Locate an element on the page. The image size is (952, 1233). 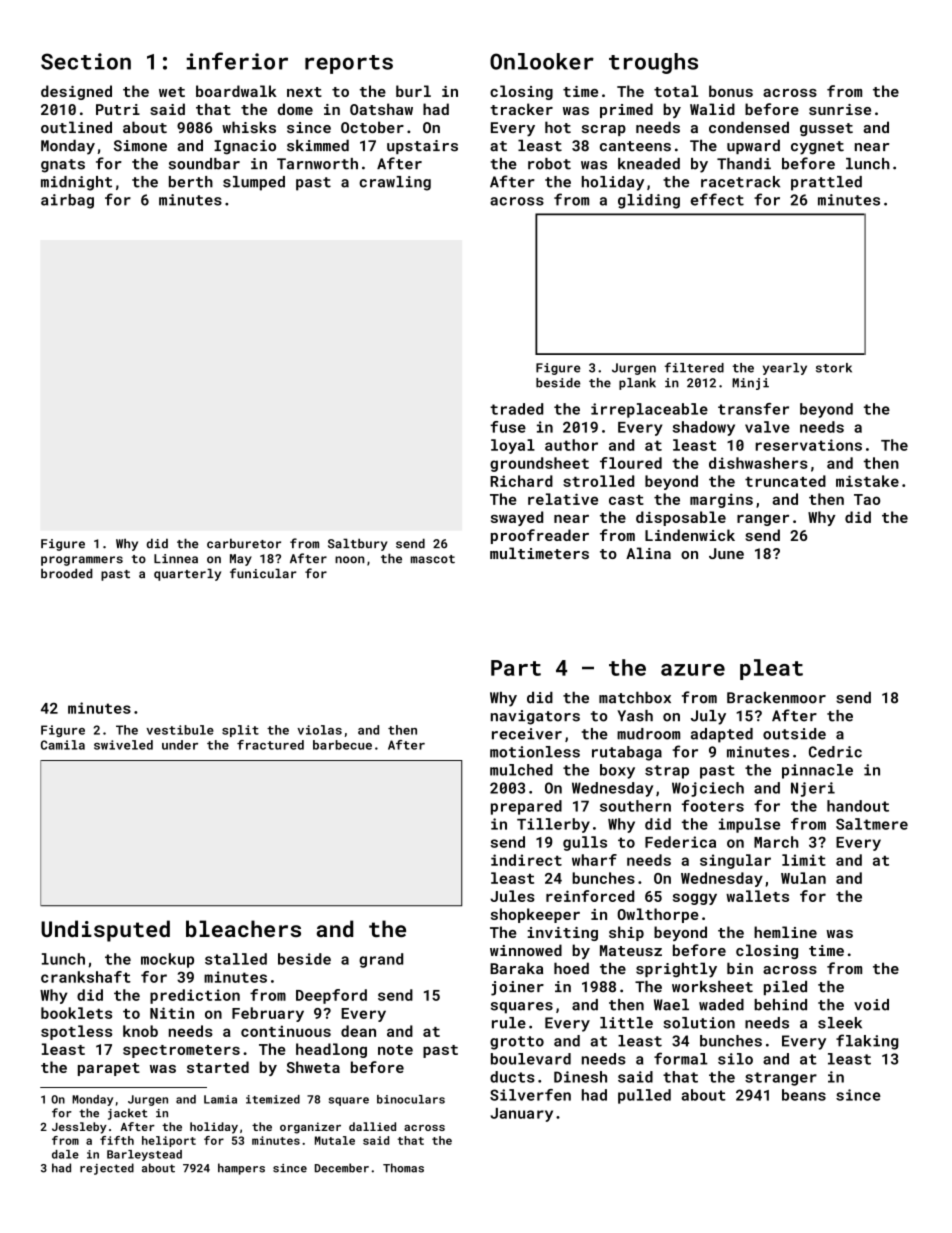
grand is located at coordinates (381, 960).
